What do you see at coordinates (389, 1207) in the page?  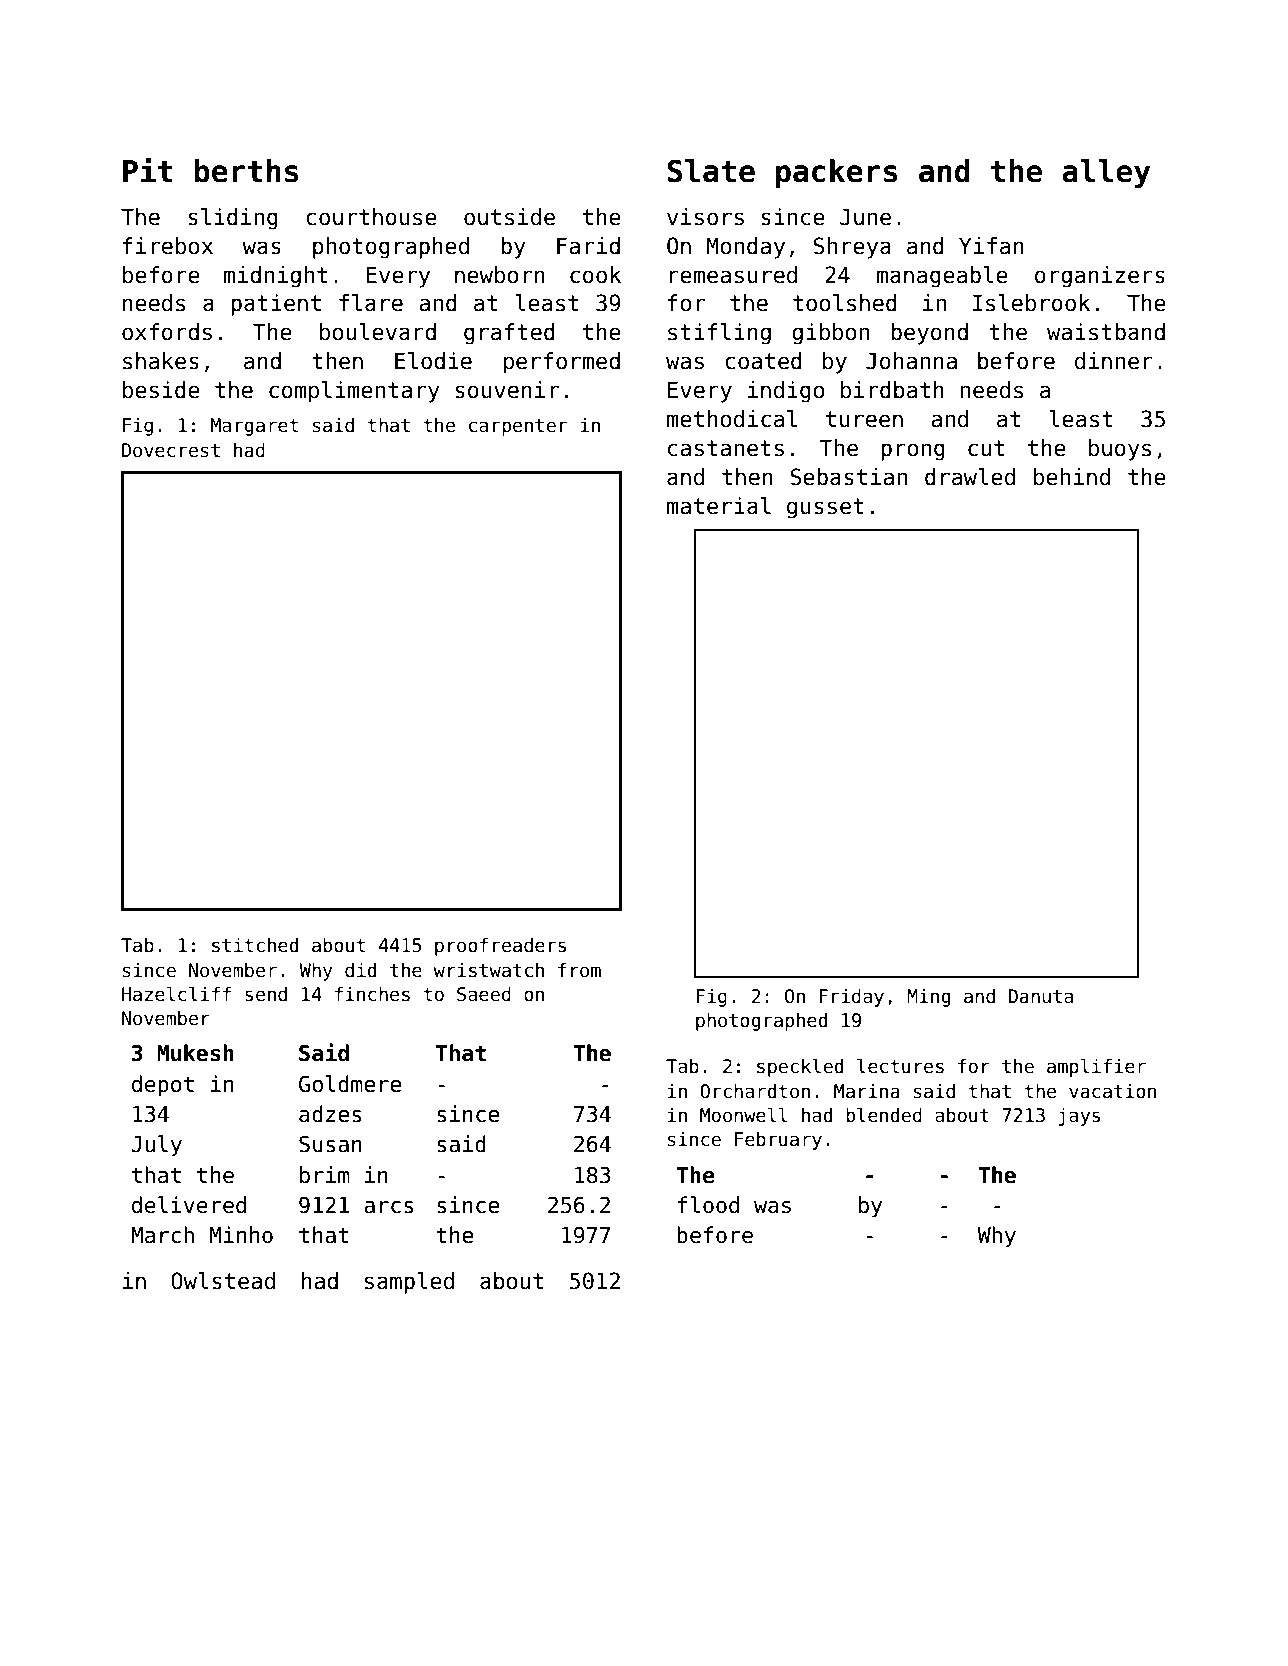 I see `arcs` at bounding box center [389, 1207].
